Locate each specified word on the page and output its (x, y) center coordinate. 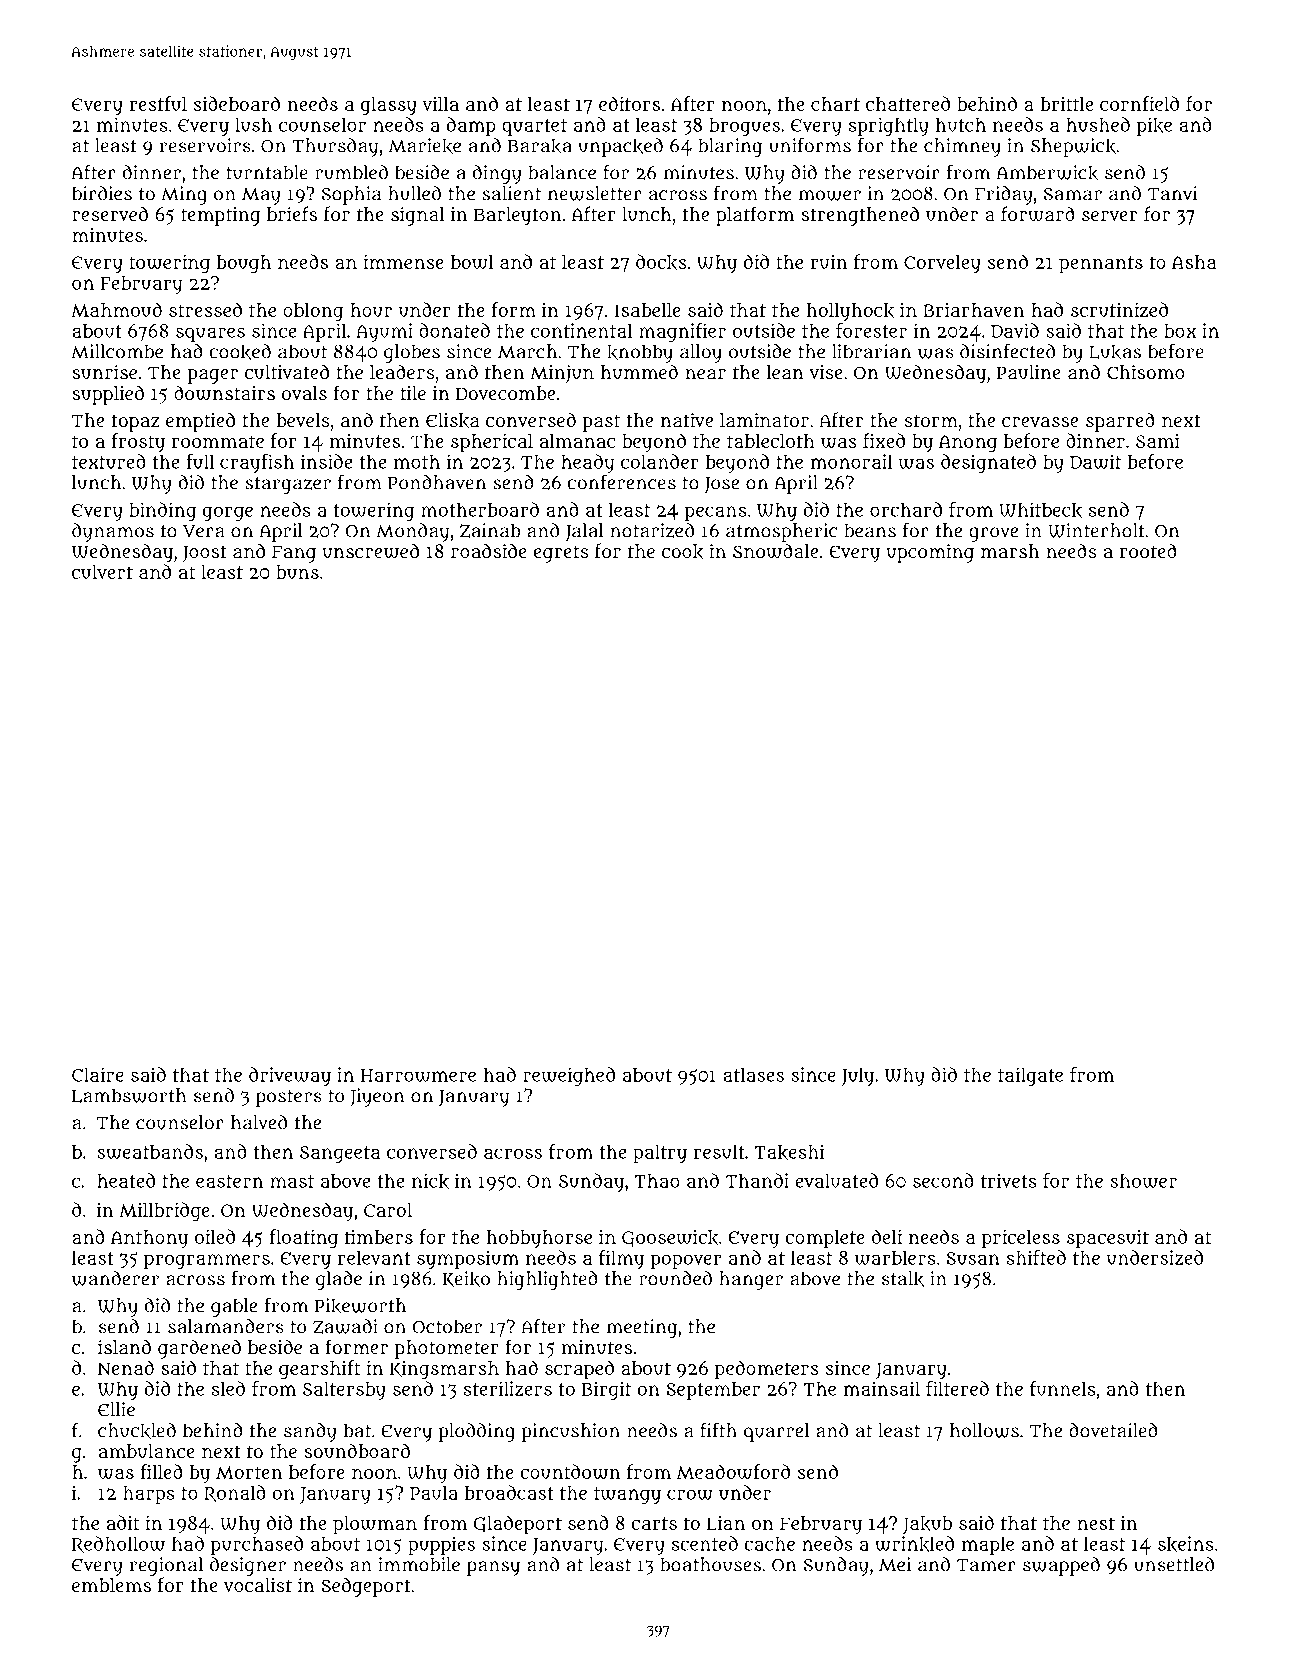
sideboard (237, 103)
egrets (561, 554)
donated (454, 330)
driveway (290, 1076)
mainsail (882, 1388)
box (1180, 331)
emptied (200, 422)
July (858, 1076)
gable (234, 1307)
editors (629, 103)
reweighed (569, 1076)
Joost (205, 553)
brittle (1066, 104)
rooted (1148, 550)
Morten (249, 1472)
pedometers (767, 1370)
